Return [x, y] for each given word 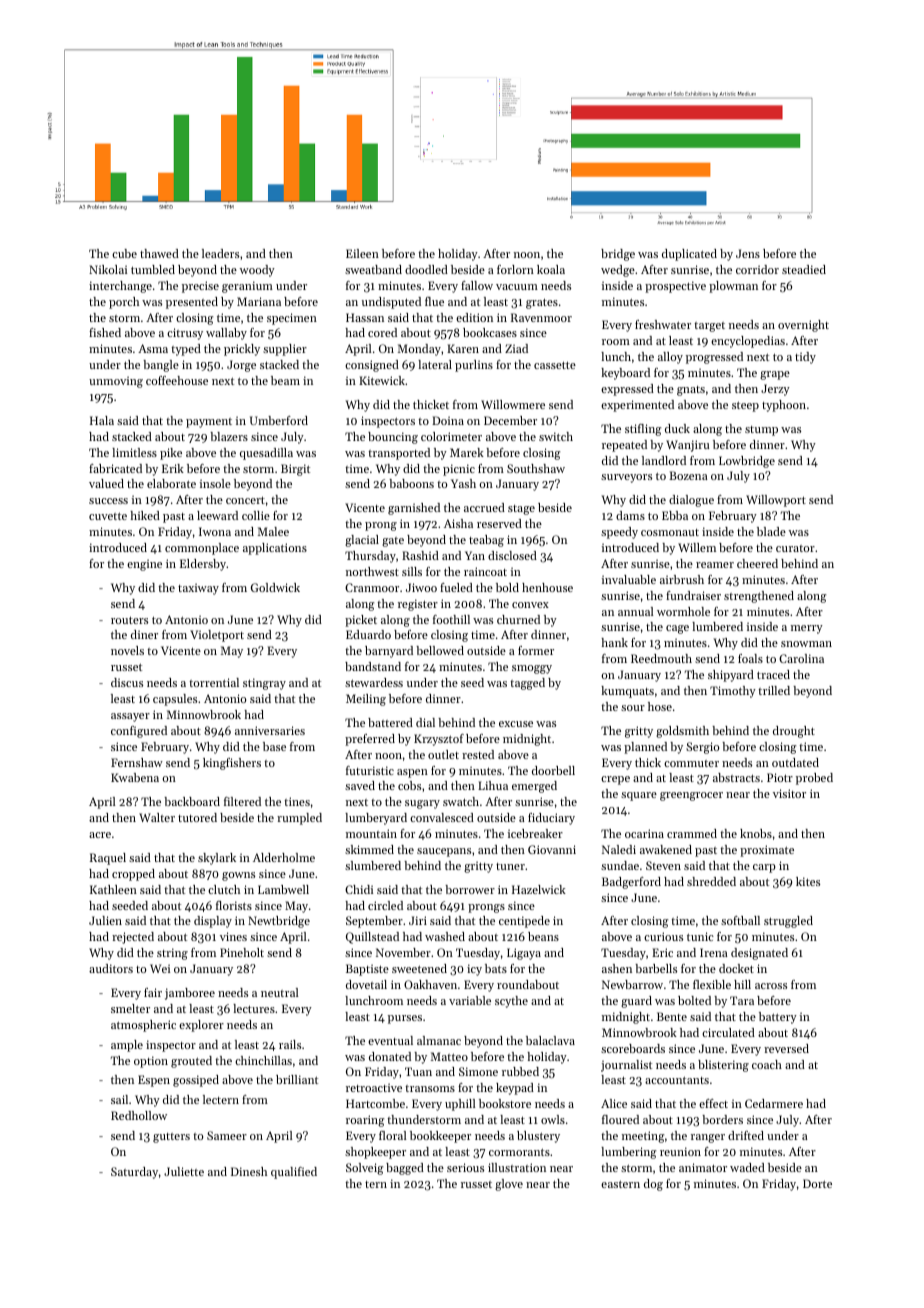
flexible [712, 984]
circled [385, 905]
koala [551, 269]
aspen [412, 773]
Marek [467, 452]
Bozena [688, 475]
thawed [159, 253]
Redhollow [139, 1115]
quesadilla [266, 454]
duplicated [689, 255]
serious [465, 1167]
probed [814, 779]
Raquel [108, 859]
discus [127, 682]
